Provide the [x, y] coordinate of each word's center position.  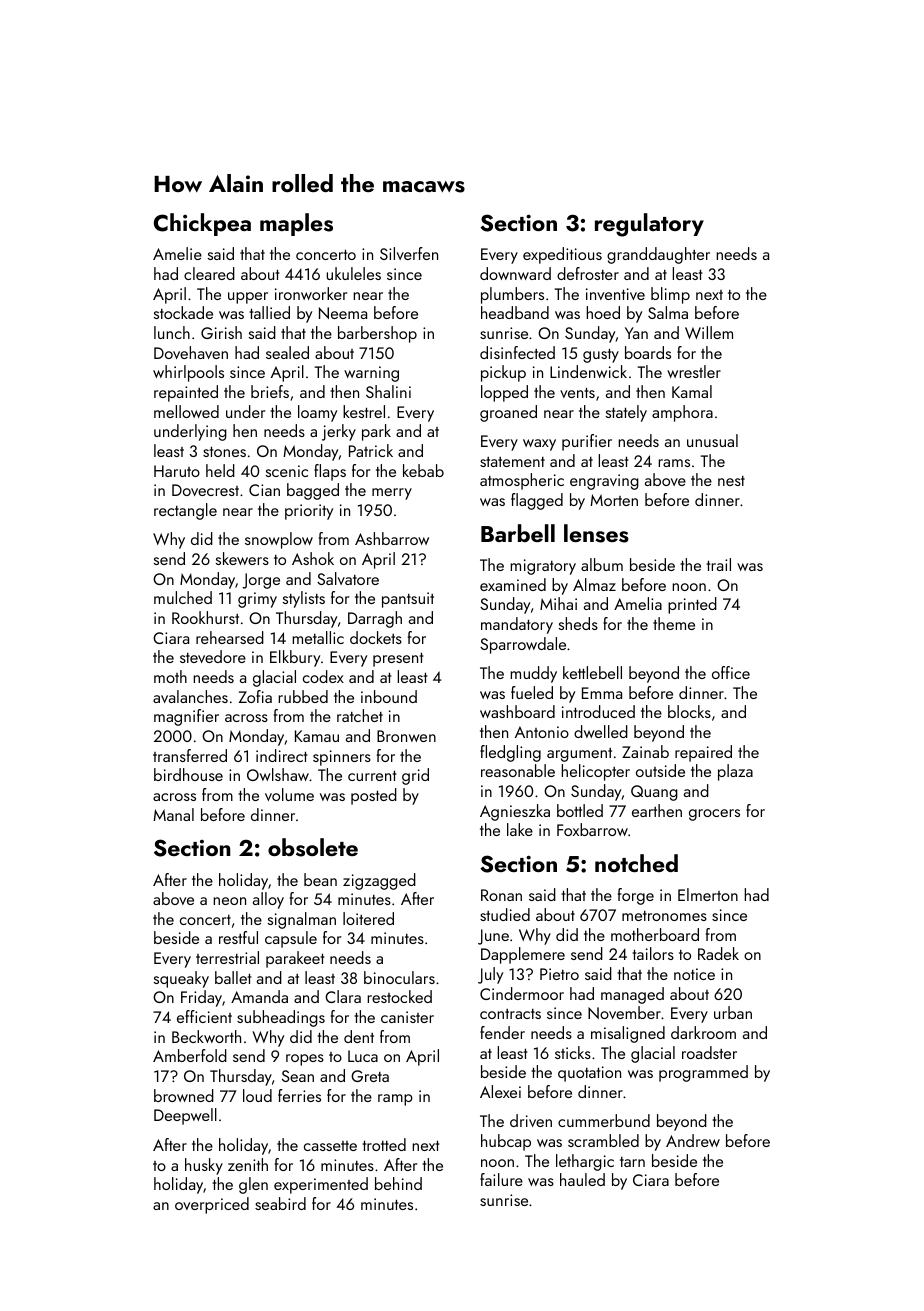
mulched [183, 597]
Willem [709, 332]
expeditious [562, 255]
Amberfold [190, 1055]
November [624, 1012]
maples [296, 224]
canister [407, 1017]
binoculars [399, 977]
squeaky [181, 979]
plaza [735, 772]
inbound [389, 696]
